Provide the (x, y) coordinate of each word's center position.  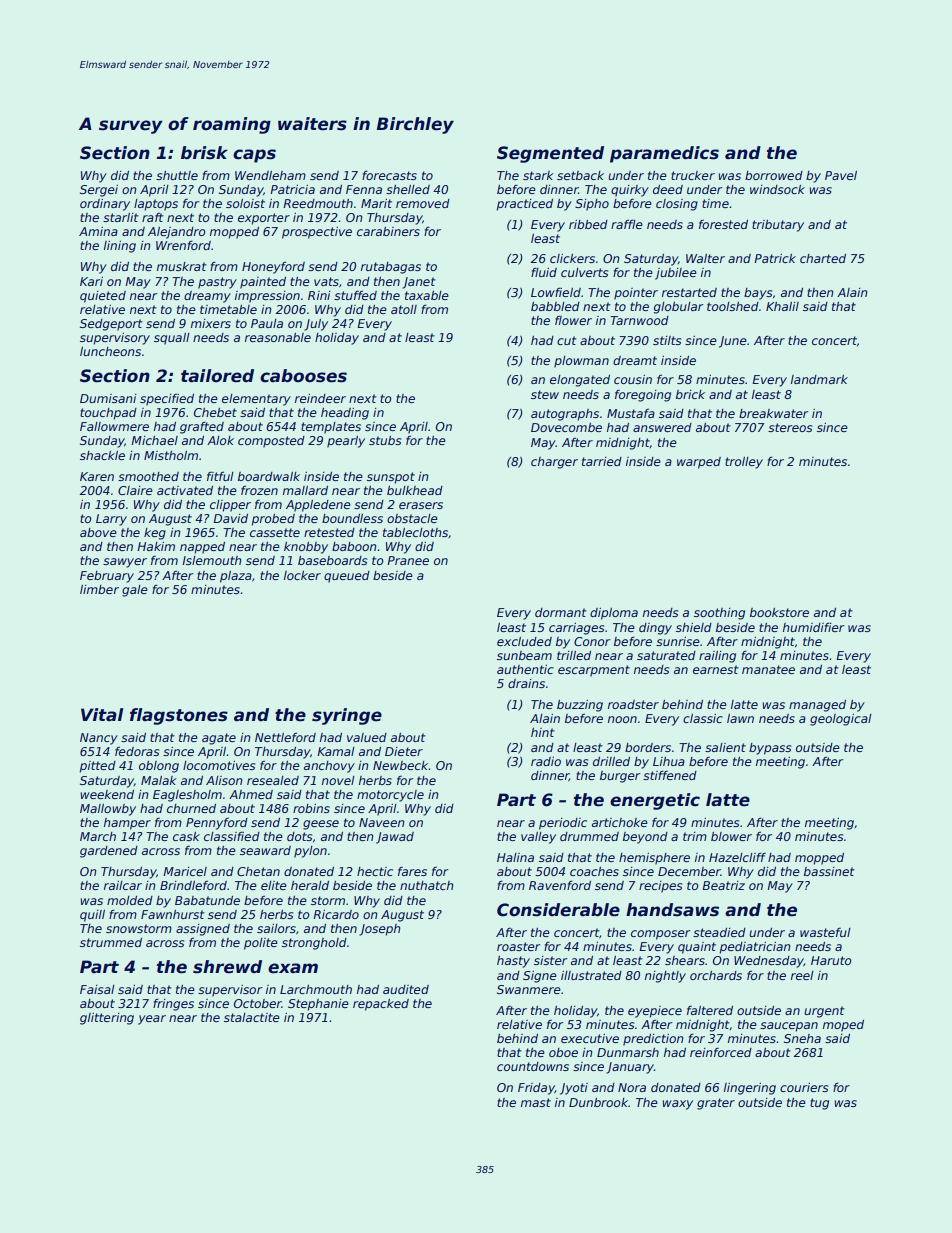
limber (99, 589)
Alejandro (177, 233)
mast (536, 1102)
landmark (819, 379)
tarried (602, 461)
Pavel (841, 175)
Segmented (550, 154)
